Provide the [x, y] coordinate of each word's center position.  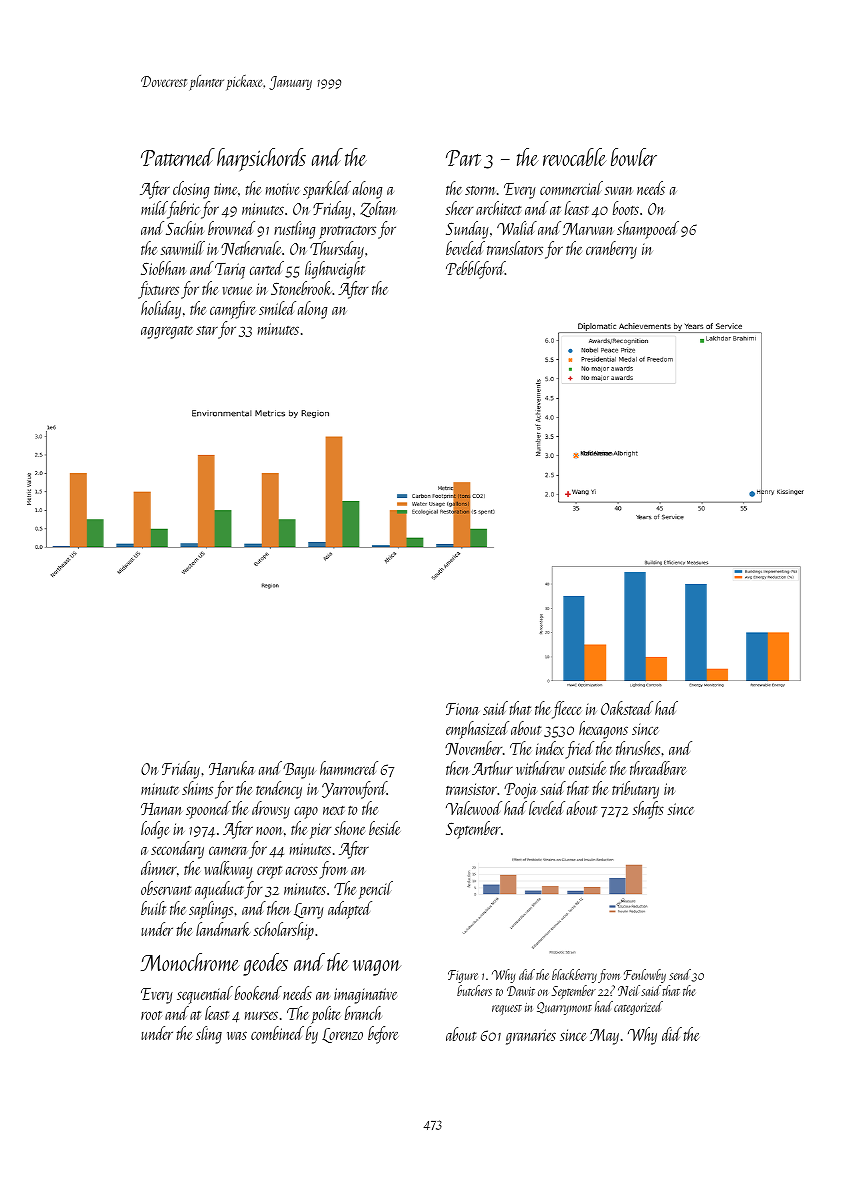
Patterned [178, 157]
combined [277, 1033]
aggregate [167, 332]
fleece [567, 710]
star [207, 330]
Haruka [231, 768]
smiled [277, 308]
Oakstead [627, 708]
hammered [349, 768]
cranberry [611, 250]
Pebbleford [475, 270]
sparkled [327, 190]
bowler [634, 157]
